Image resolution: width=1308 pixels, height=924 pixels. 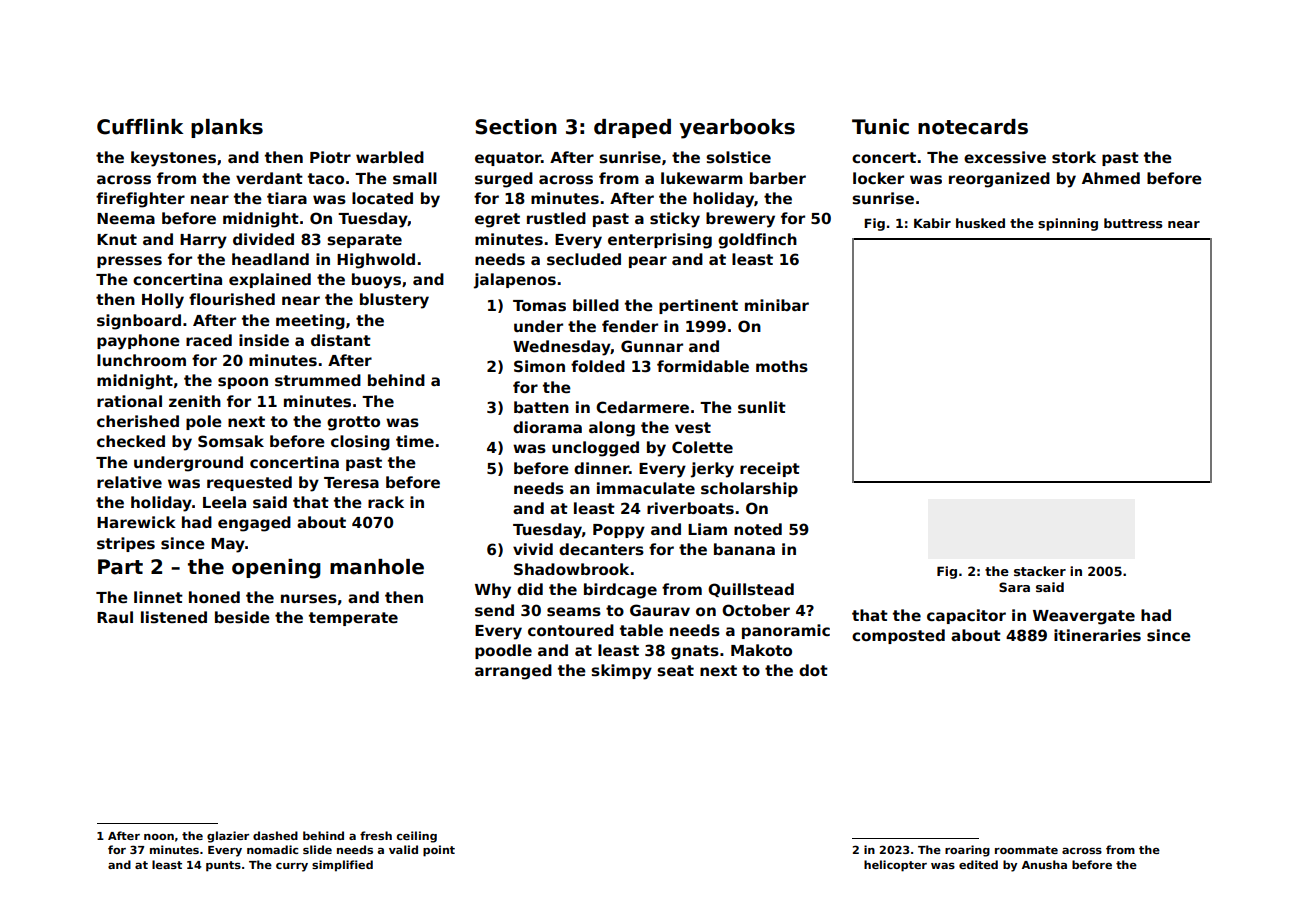 I want to click on buttress, so click(x=1133, y=223).
